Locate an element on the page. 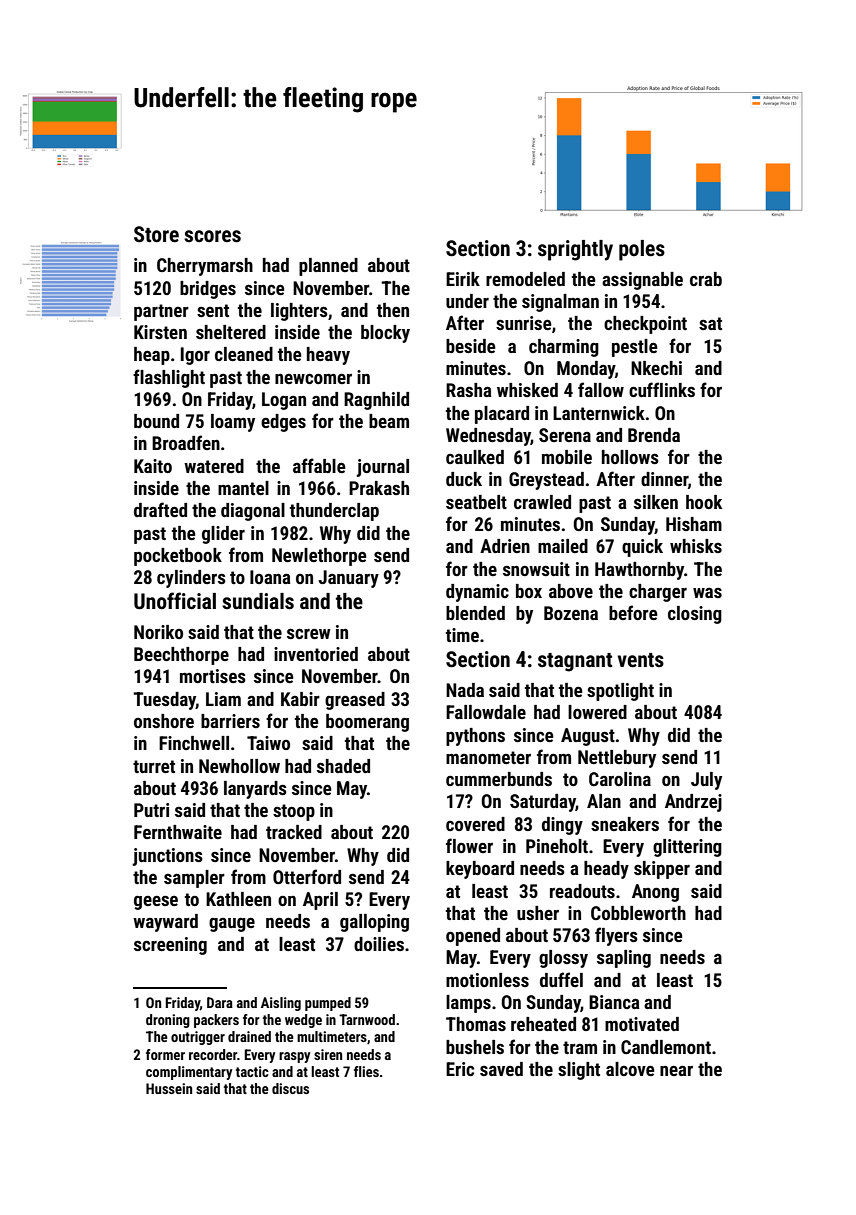 This document has height=1215, width=856. vents is located at coordinates (641, 660).
